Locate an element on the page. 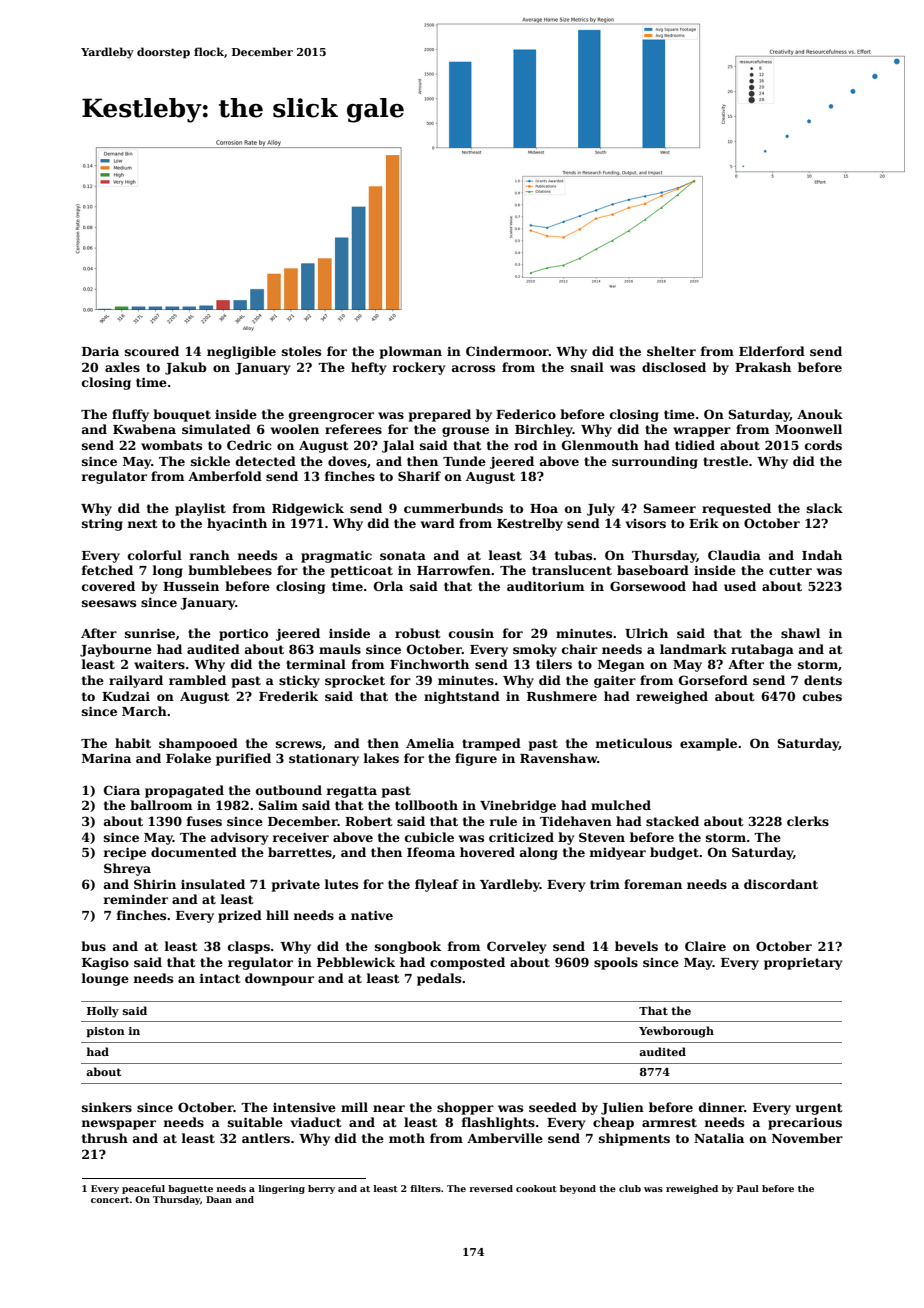  prized is located at coordinates (240, 916).
